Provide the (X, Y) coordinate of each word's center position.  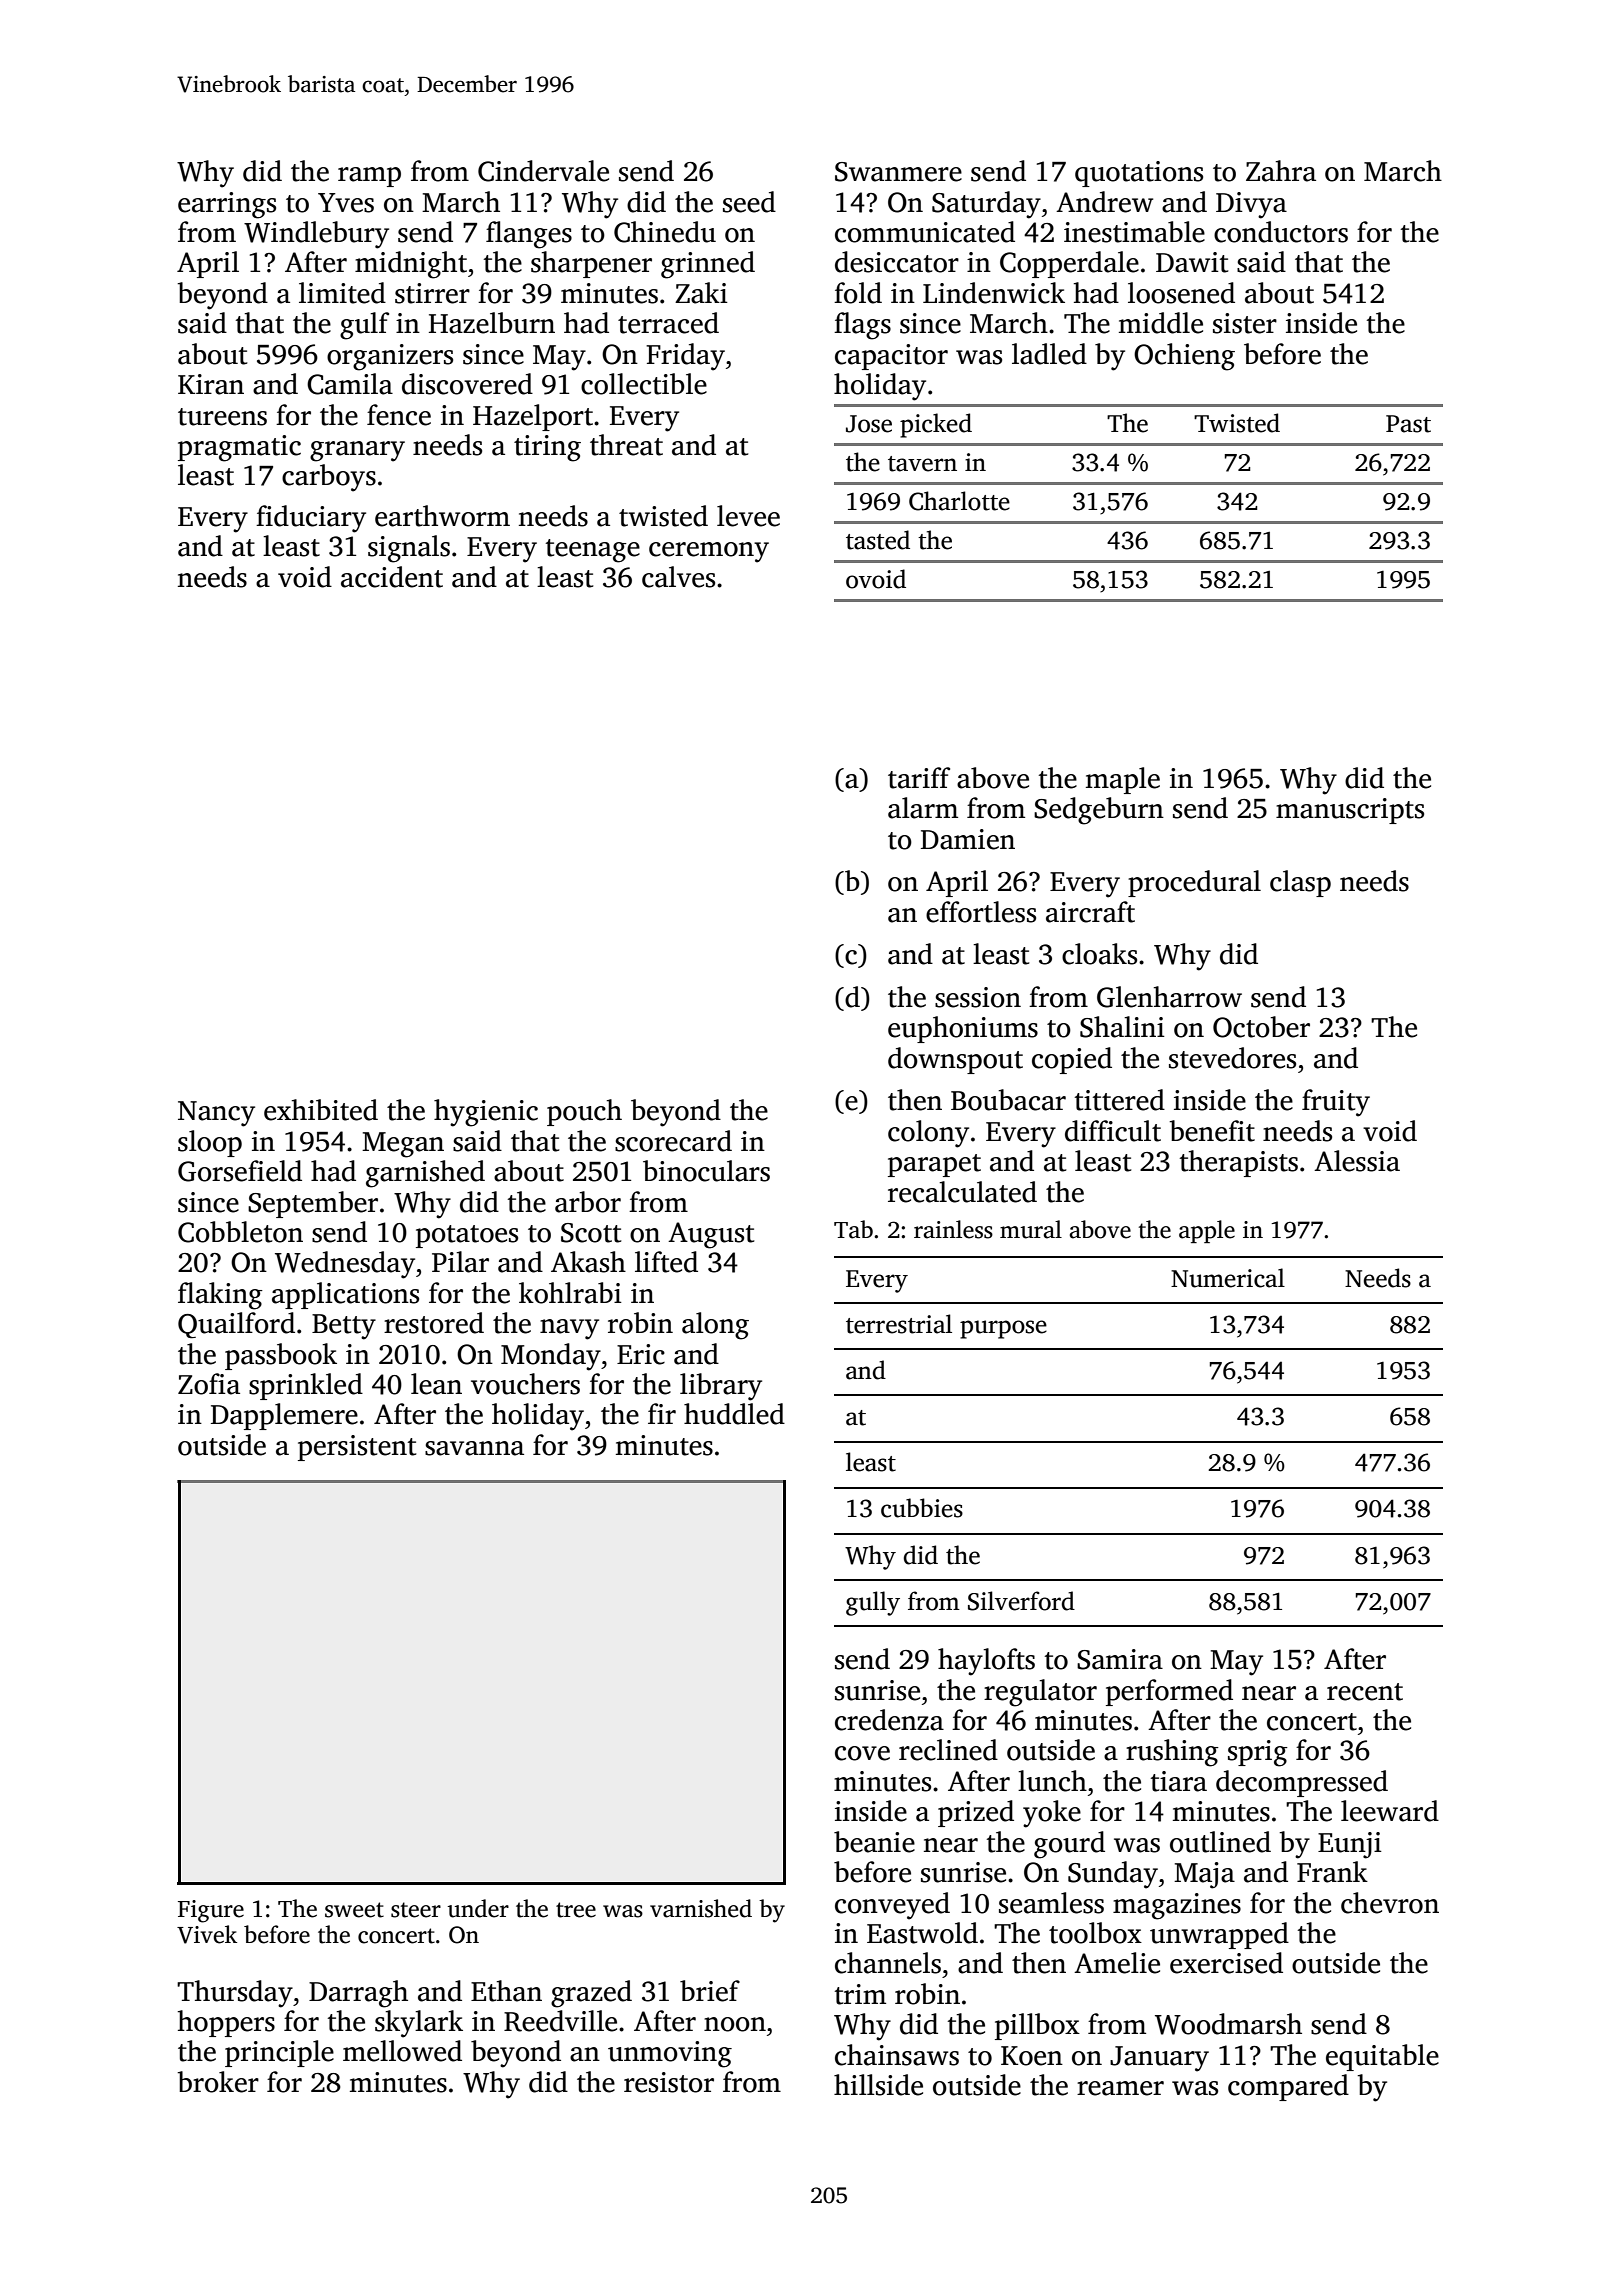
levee (748, 516)
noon (735, 2024)
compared (1288, 2087)
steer (416, 1910)
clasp (1300, 883)
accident (392, 577)
